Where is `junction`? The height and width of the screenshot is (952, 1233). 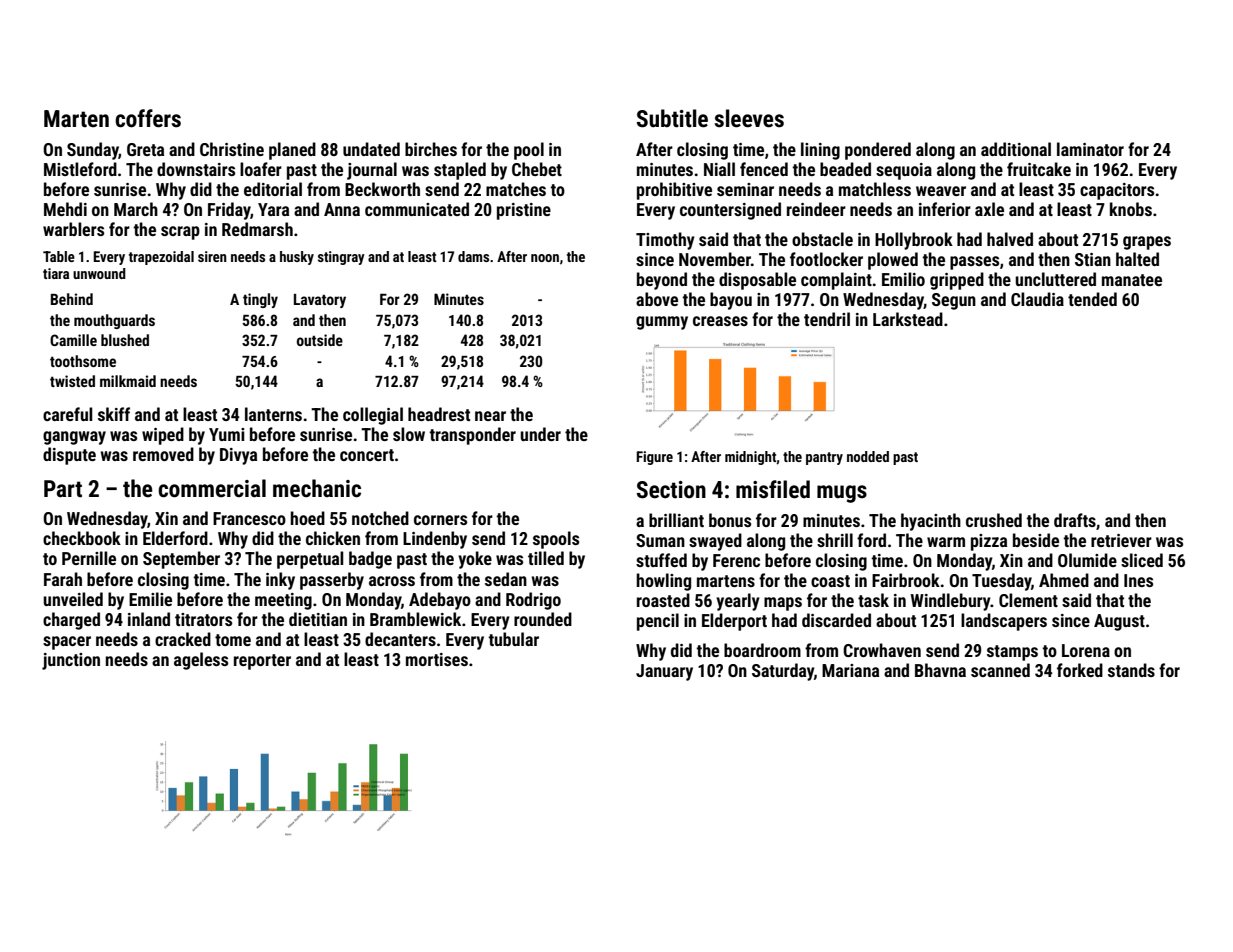 junction is located at coordinates (71, 661).
